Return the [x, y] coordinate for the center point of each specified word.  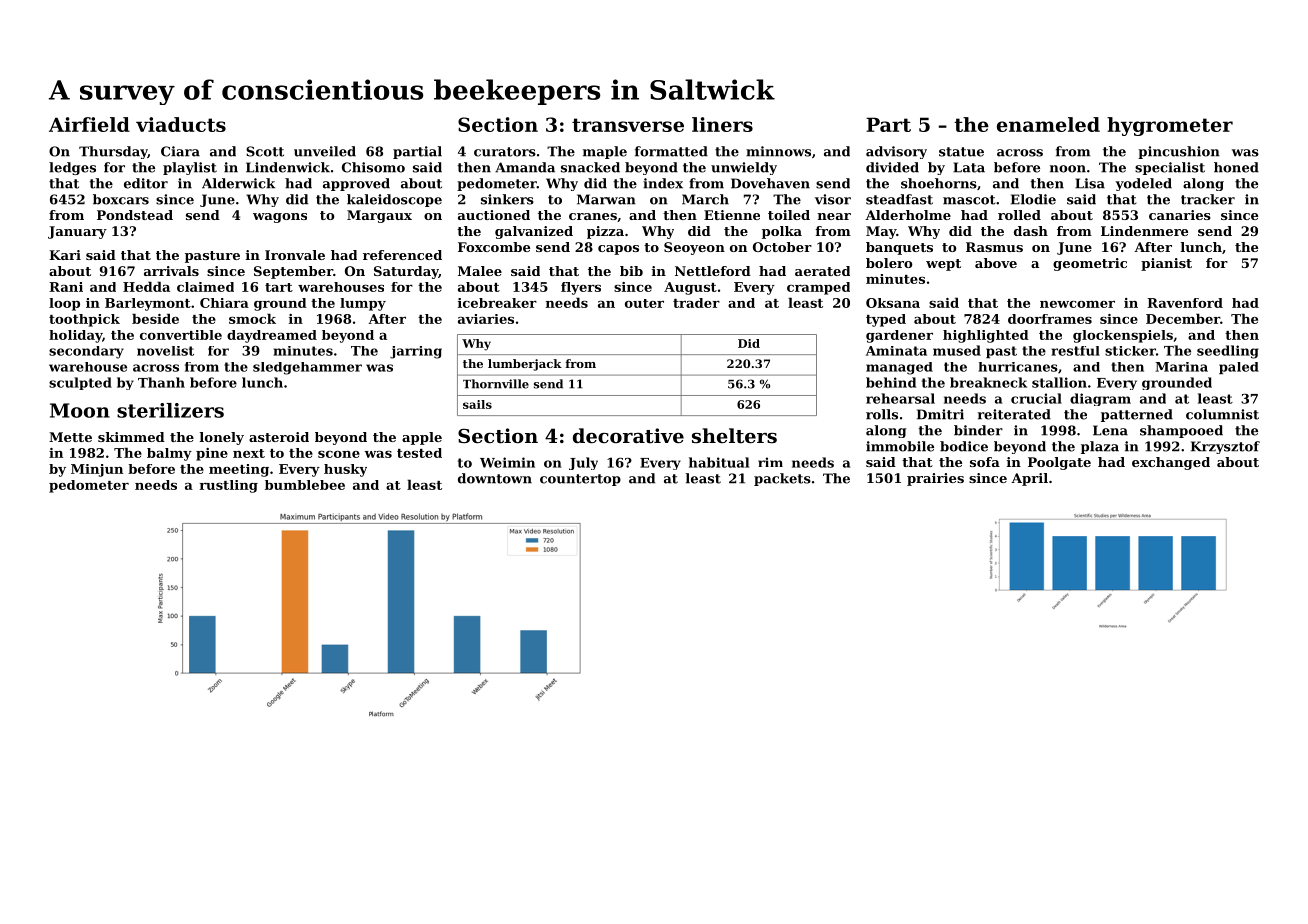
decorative [628, 436]
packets [782, 479]
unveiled [325, 151]
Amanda [525, 167]
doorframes [1050, 319]
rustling [228, 486]
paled [1239, 368]
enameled [1048, 124]
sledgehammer [307, 368]
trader [696, 303]
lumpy [363, 304]
